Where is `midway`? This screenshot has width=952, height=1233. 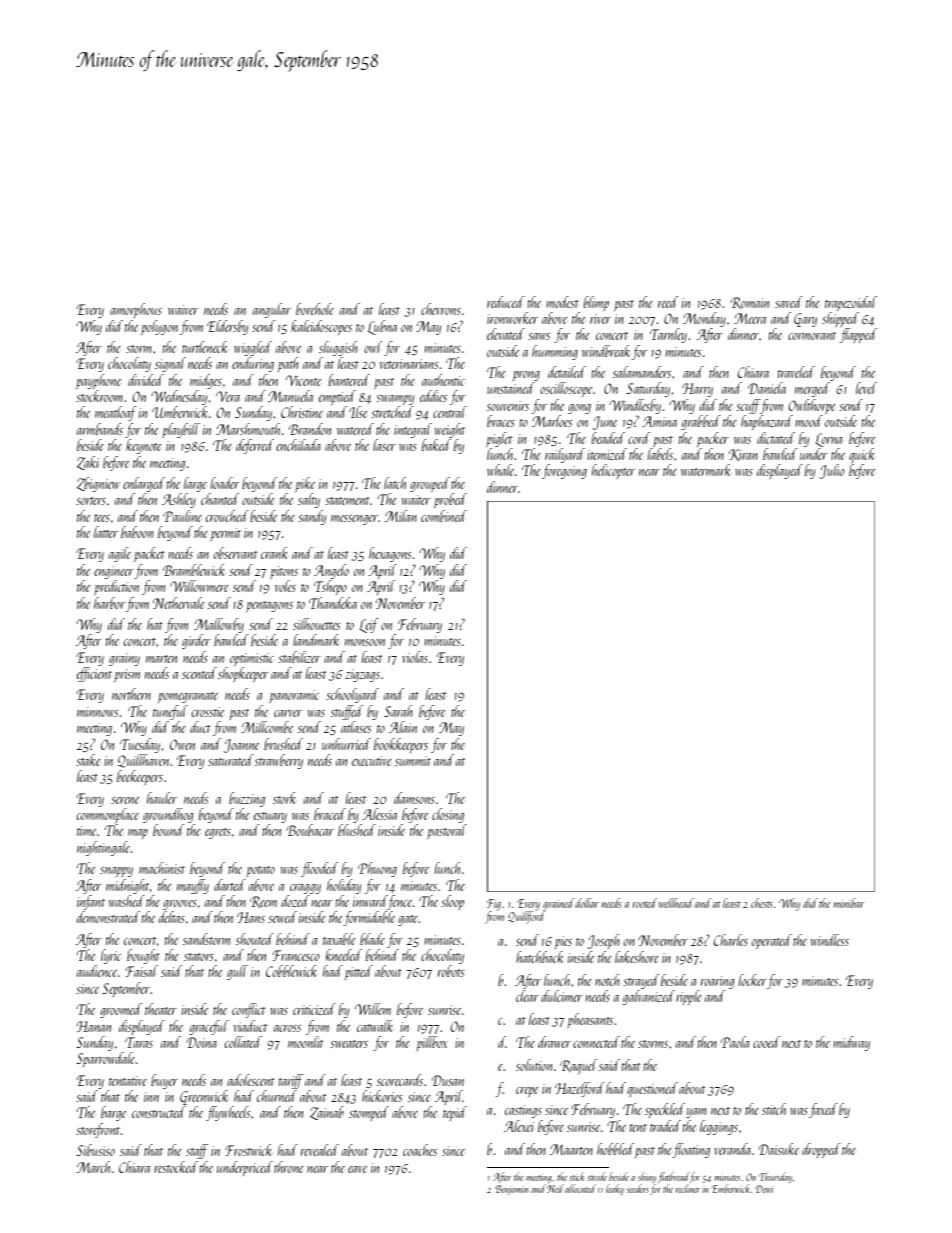
midway is located at coordinates (852, 1043).
